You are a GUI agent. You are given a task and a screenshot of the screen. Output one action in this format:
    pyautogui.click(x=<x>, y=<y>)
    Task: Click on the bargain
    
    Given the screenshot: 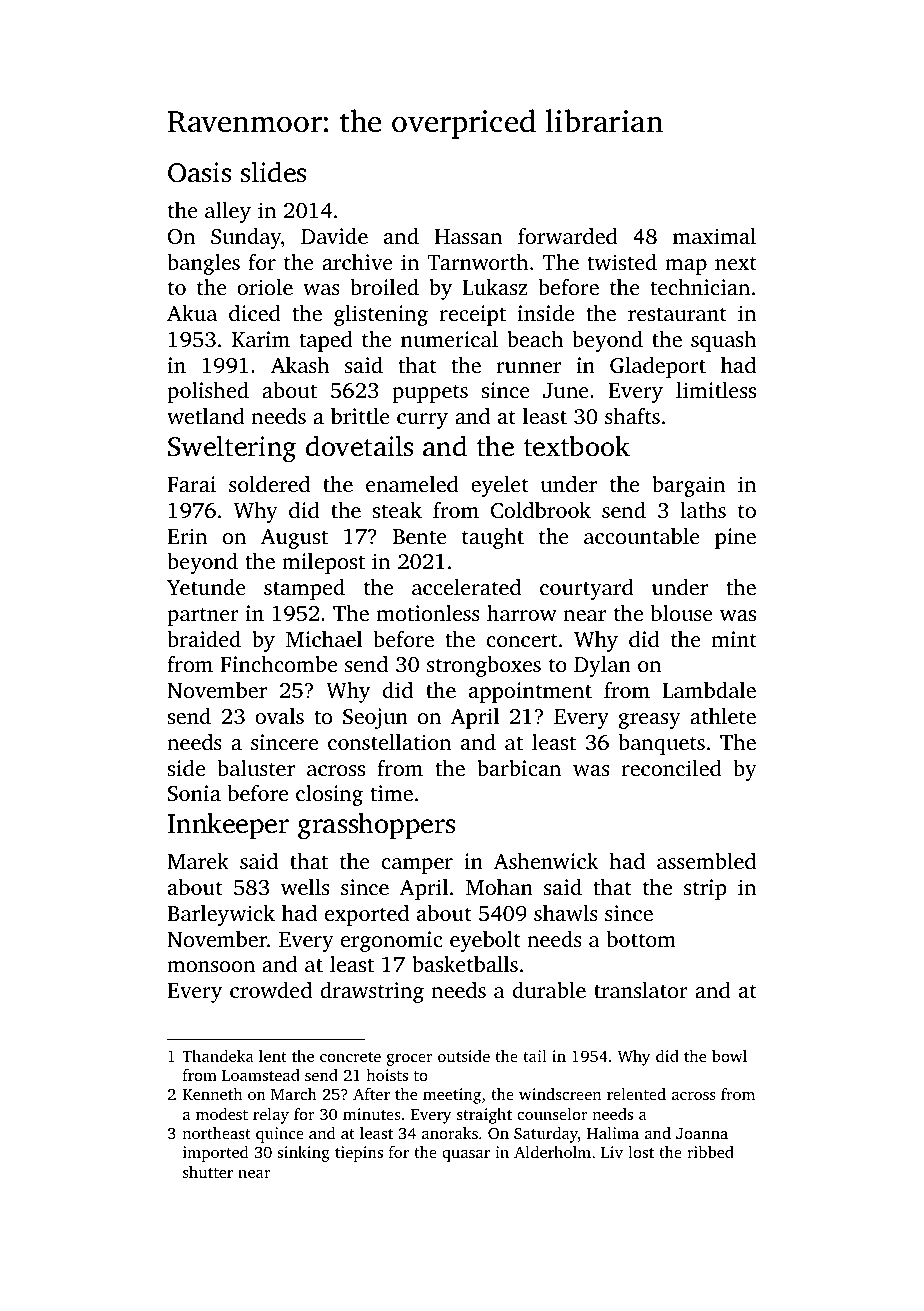 What is the action you would take?
    pyautogui.click(x=689, y=486)
